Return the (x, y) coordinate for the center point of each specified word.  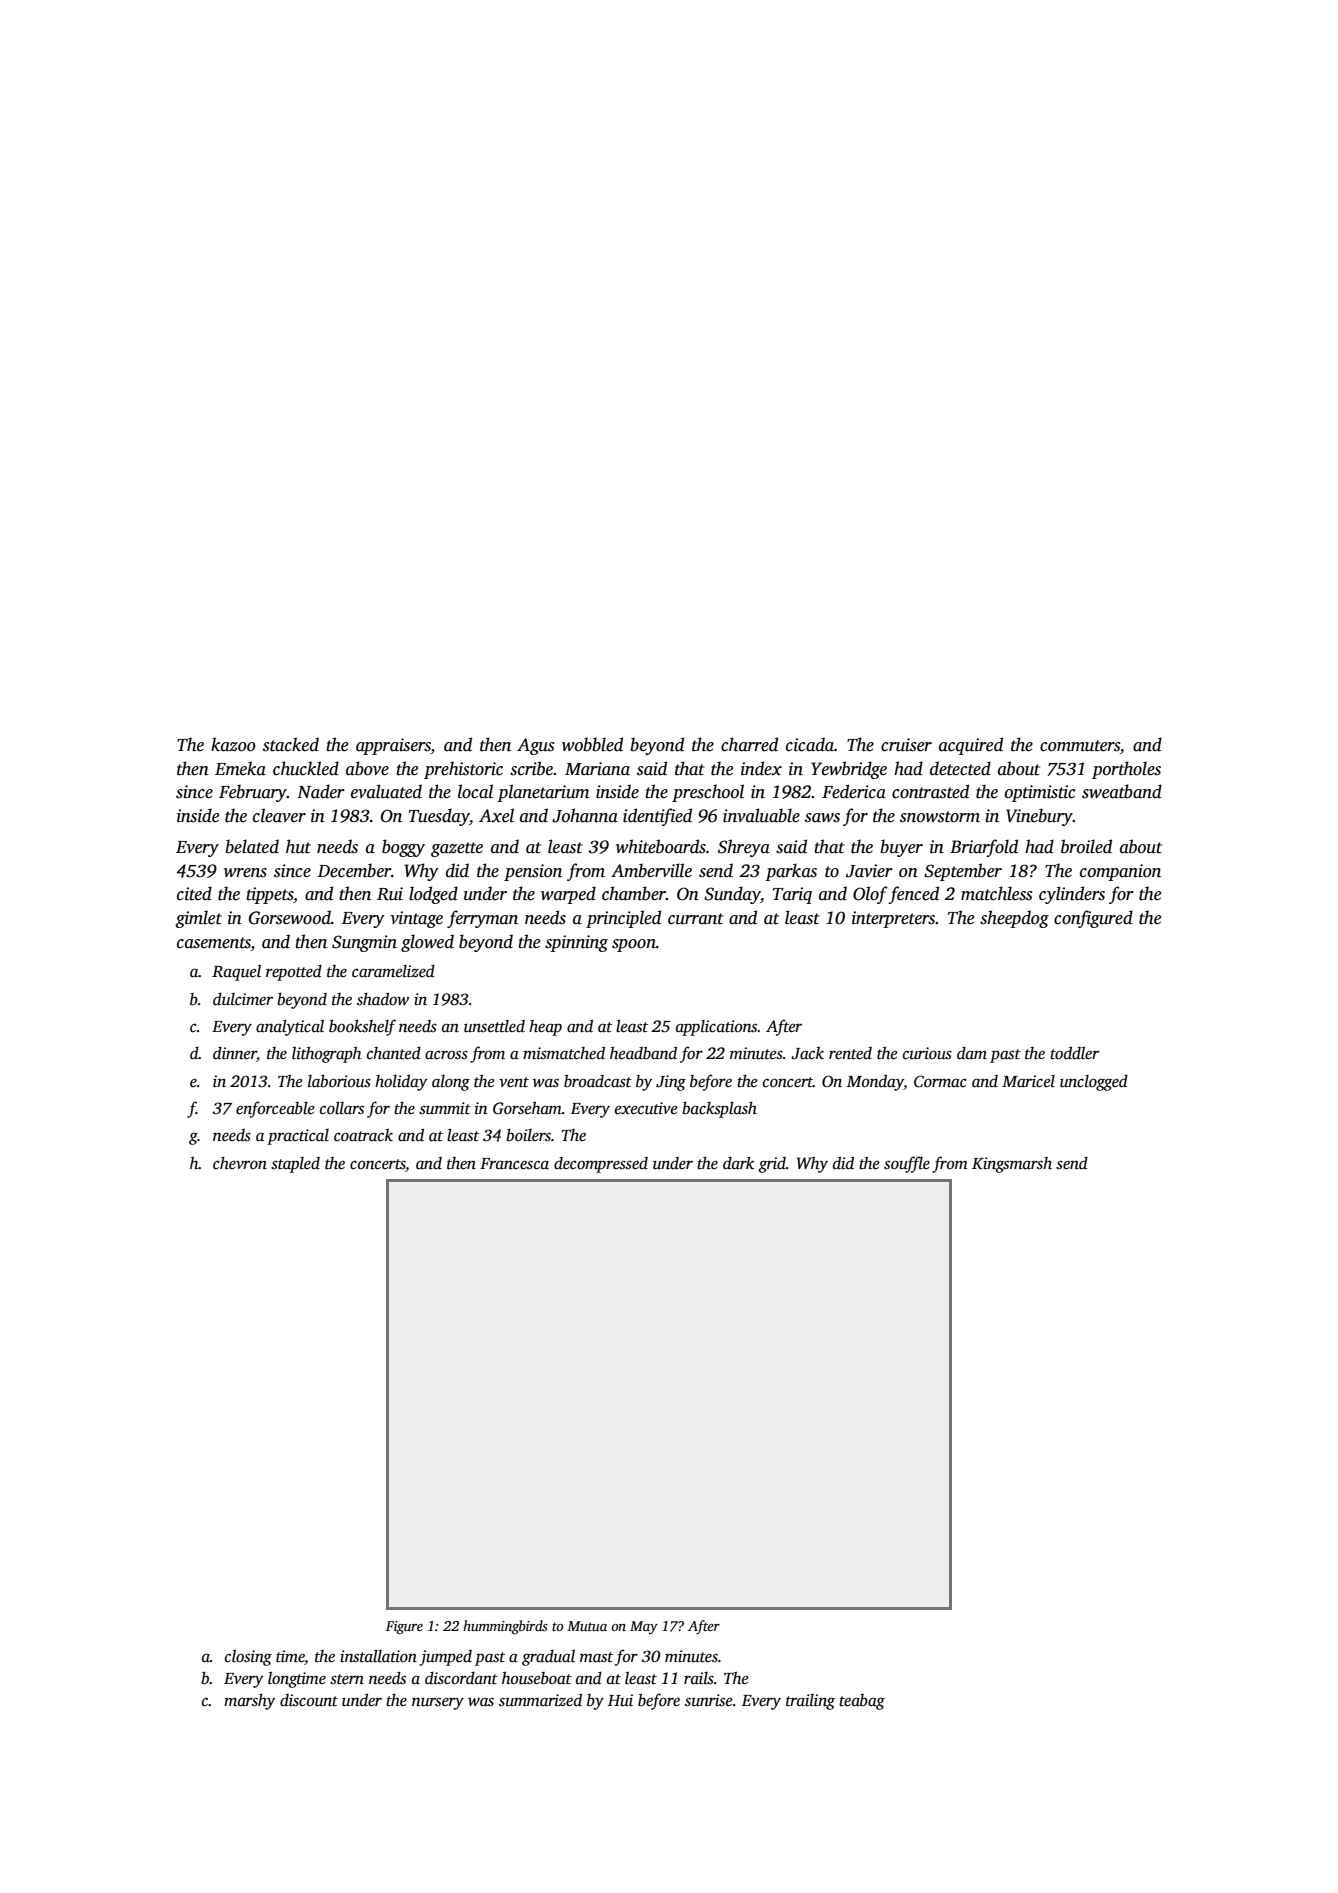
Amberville (651, 870)
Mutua (587, 1626)
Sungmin (364, 943)
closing (248, 1658)
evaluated (386, 791)
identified (657, 817)
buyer (901, 848)
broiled (1086, 846)
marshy (250, 1702)
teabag (862, 1702)
